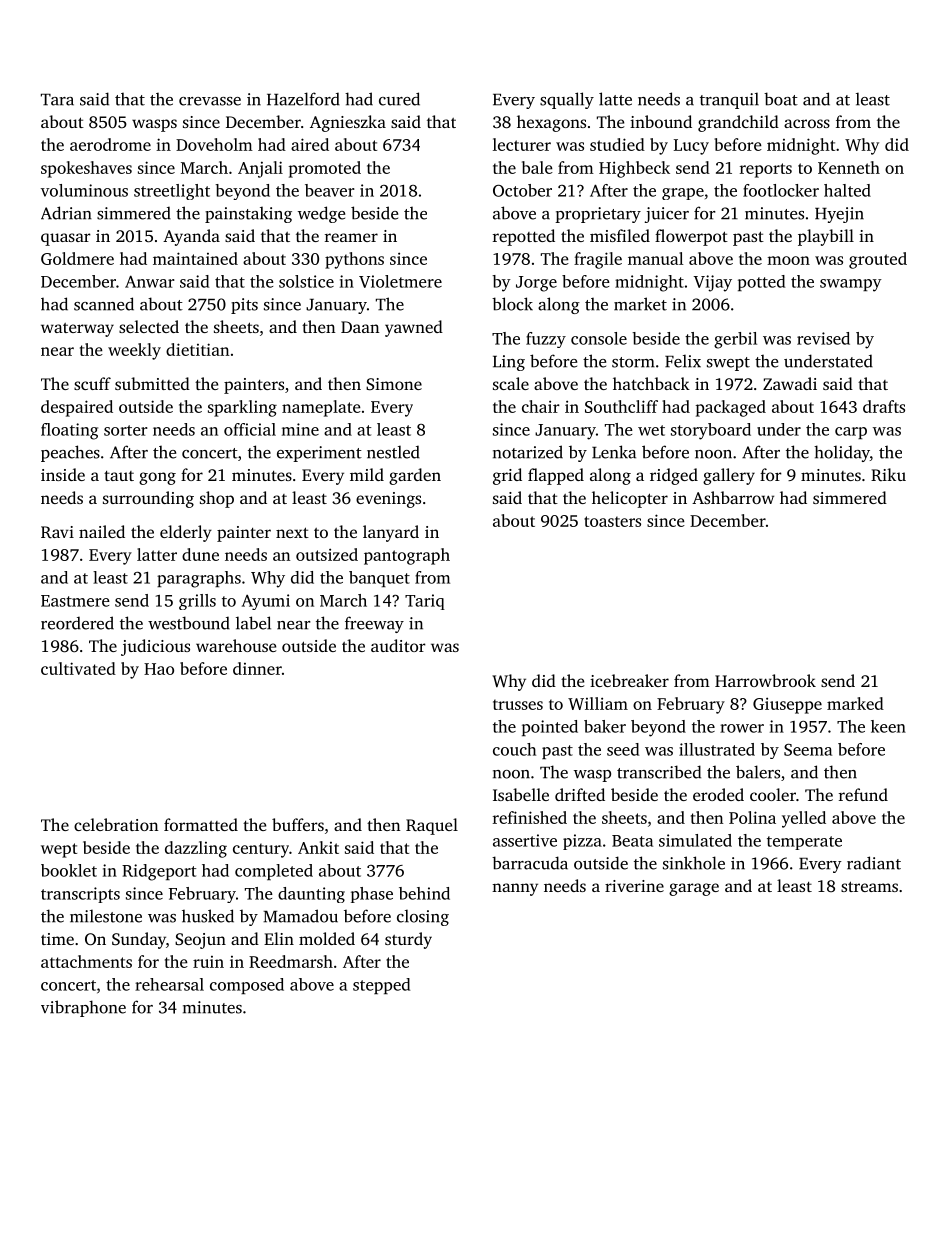  Describe the element at coordinates (536, 284) in the page. I see `Jorge` at that location.
